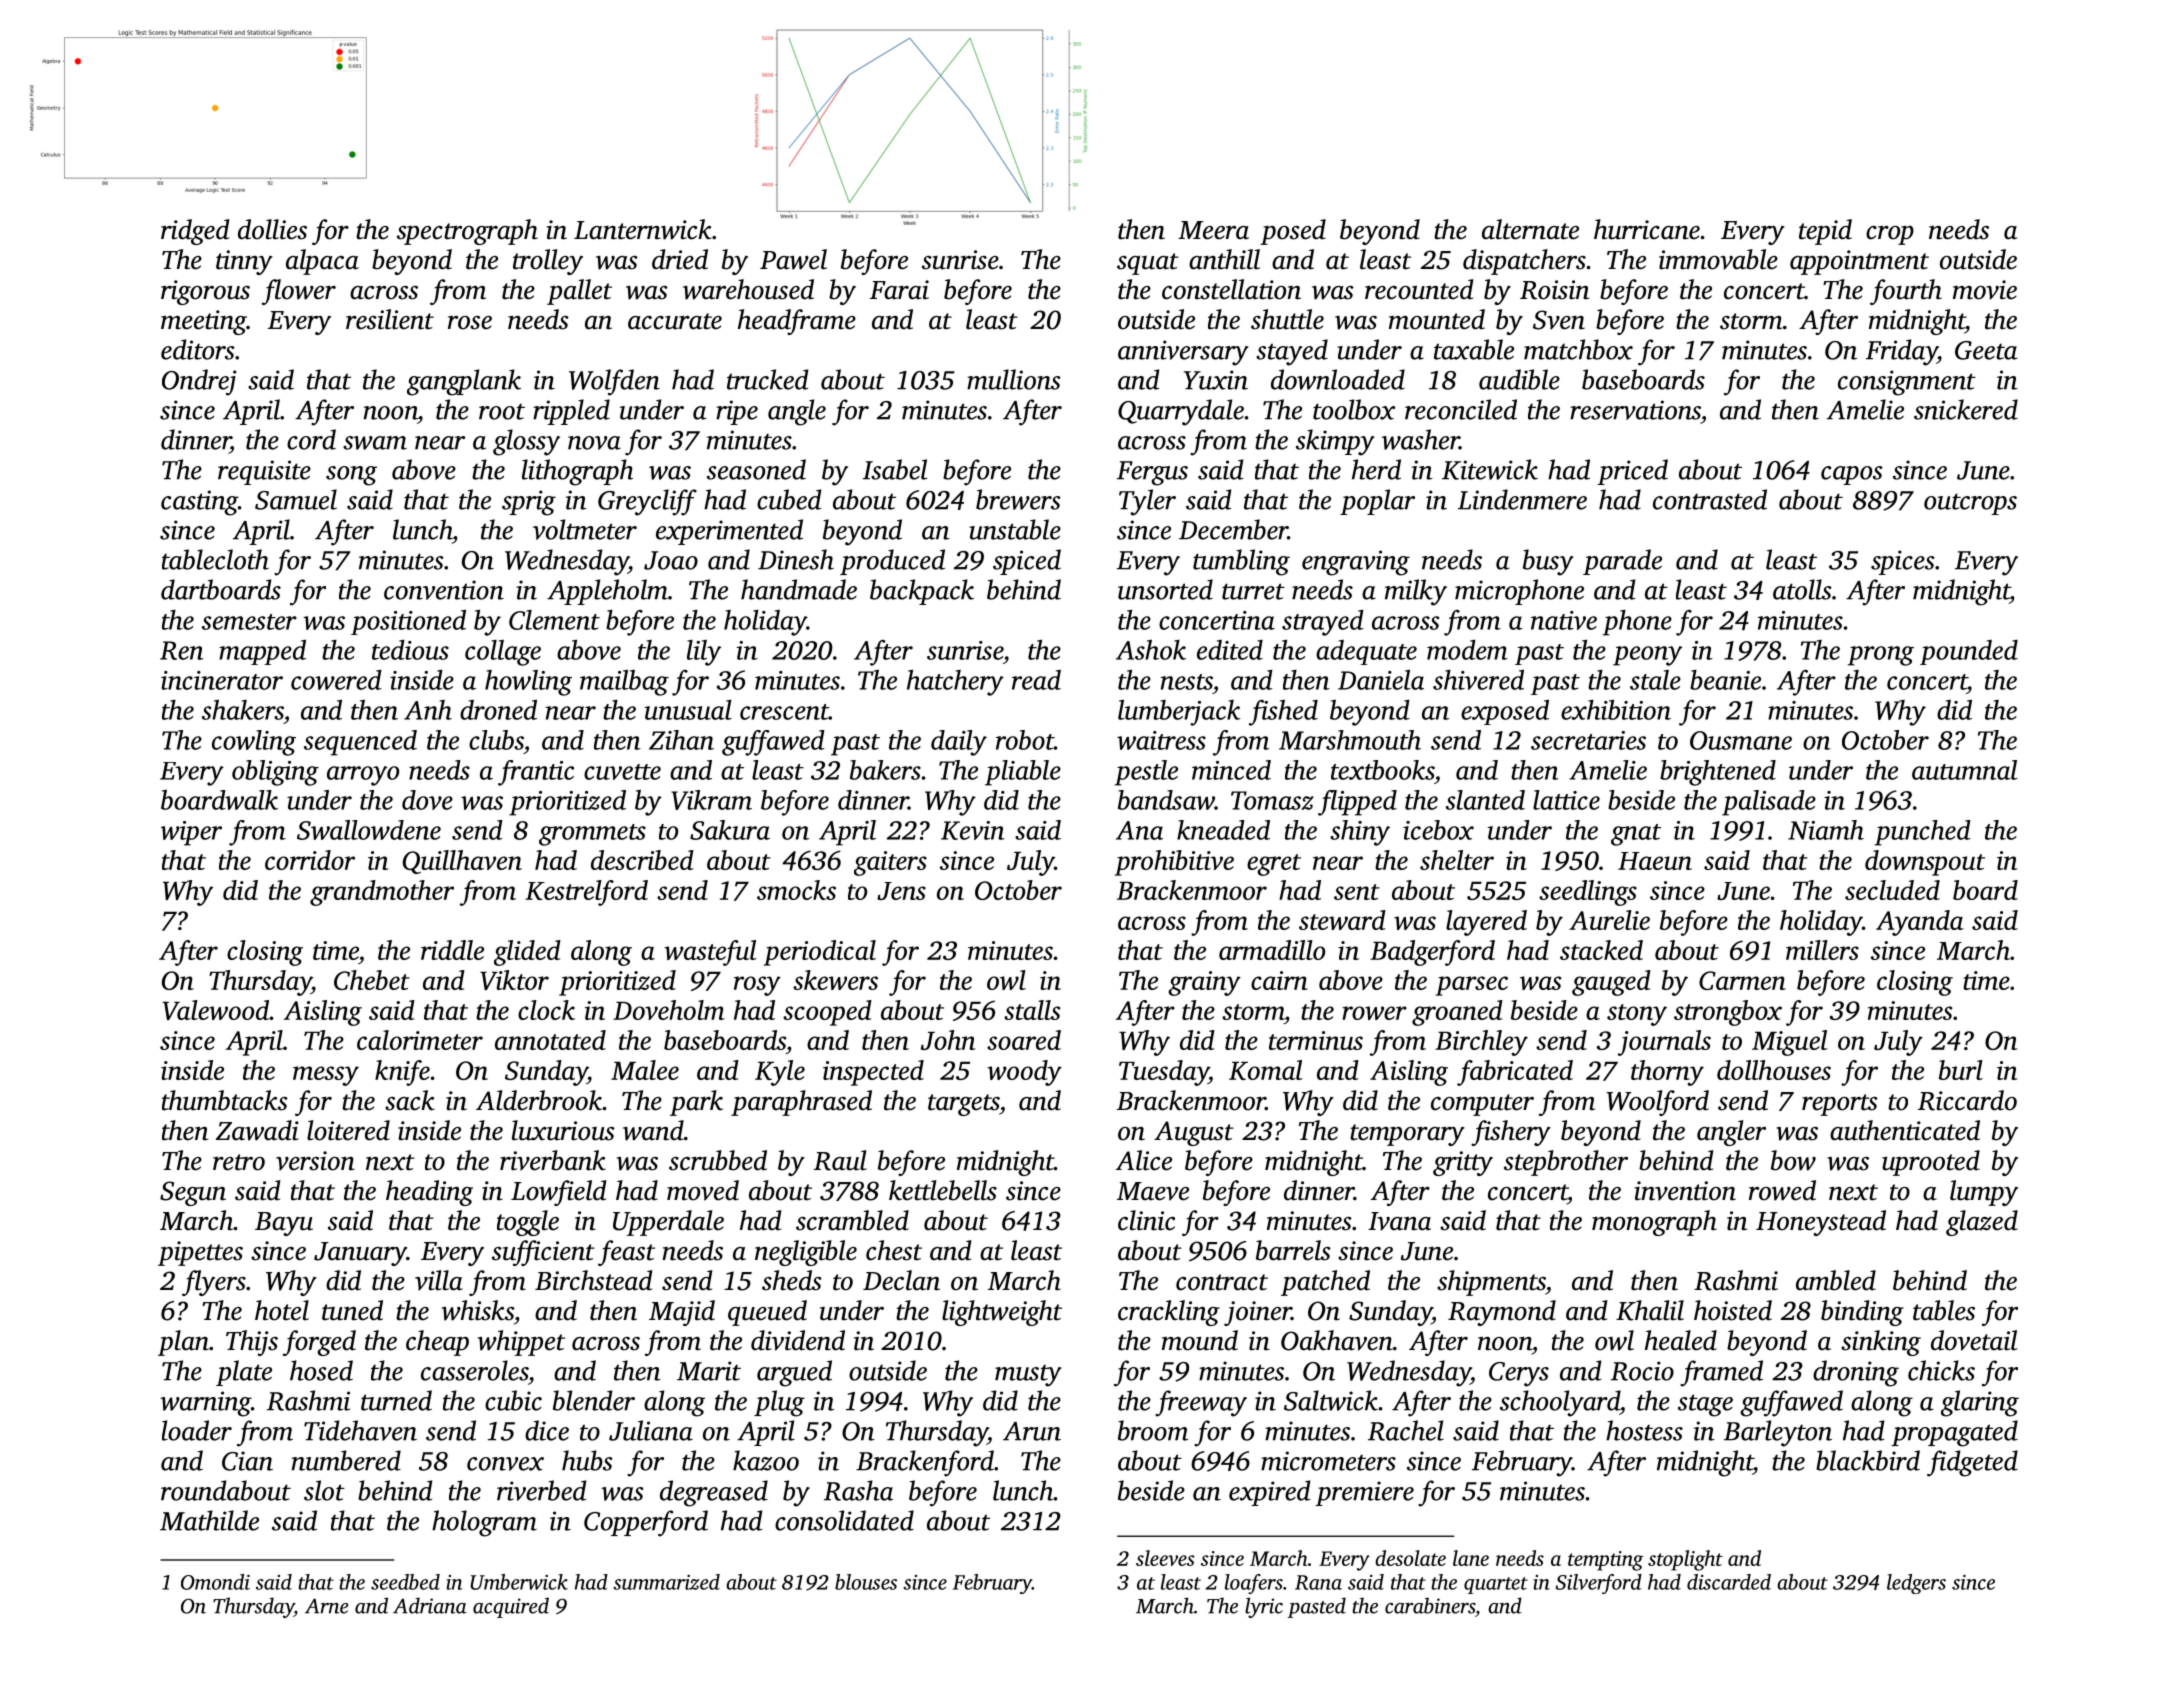 The image size is (2178, 1683). What do you see at coordinates (1944, 1310) in the screenshot?
I see `tables` at bounding box center [1944, 1310].
